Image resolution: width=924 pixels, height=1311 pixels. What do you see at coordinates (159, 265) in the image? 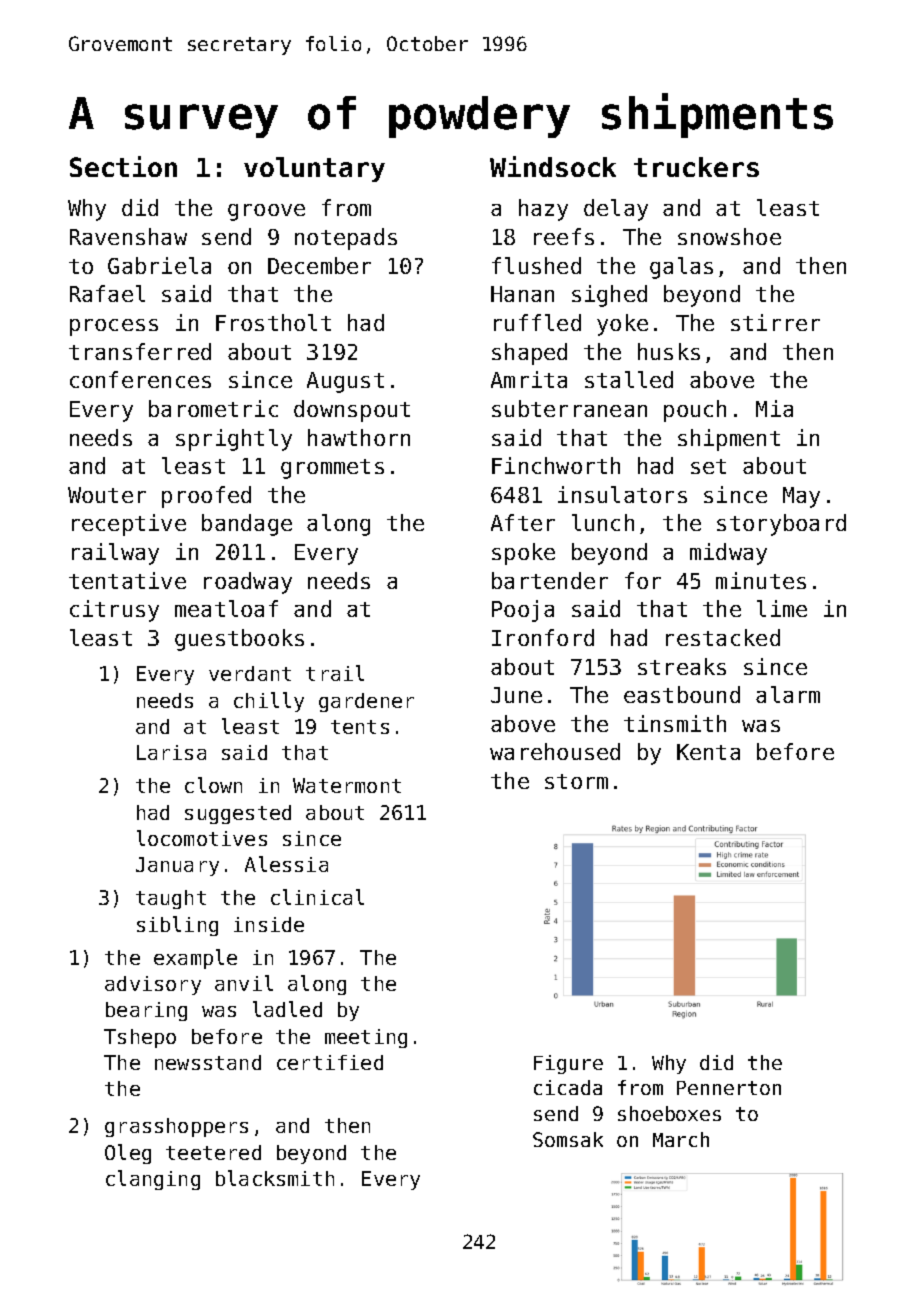
I see `Gabriela` at bounding box center [159, 265].
